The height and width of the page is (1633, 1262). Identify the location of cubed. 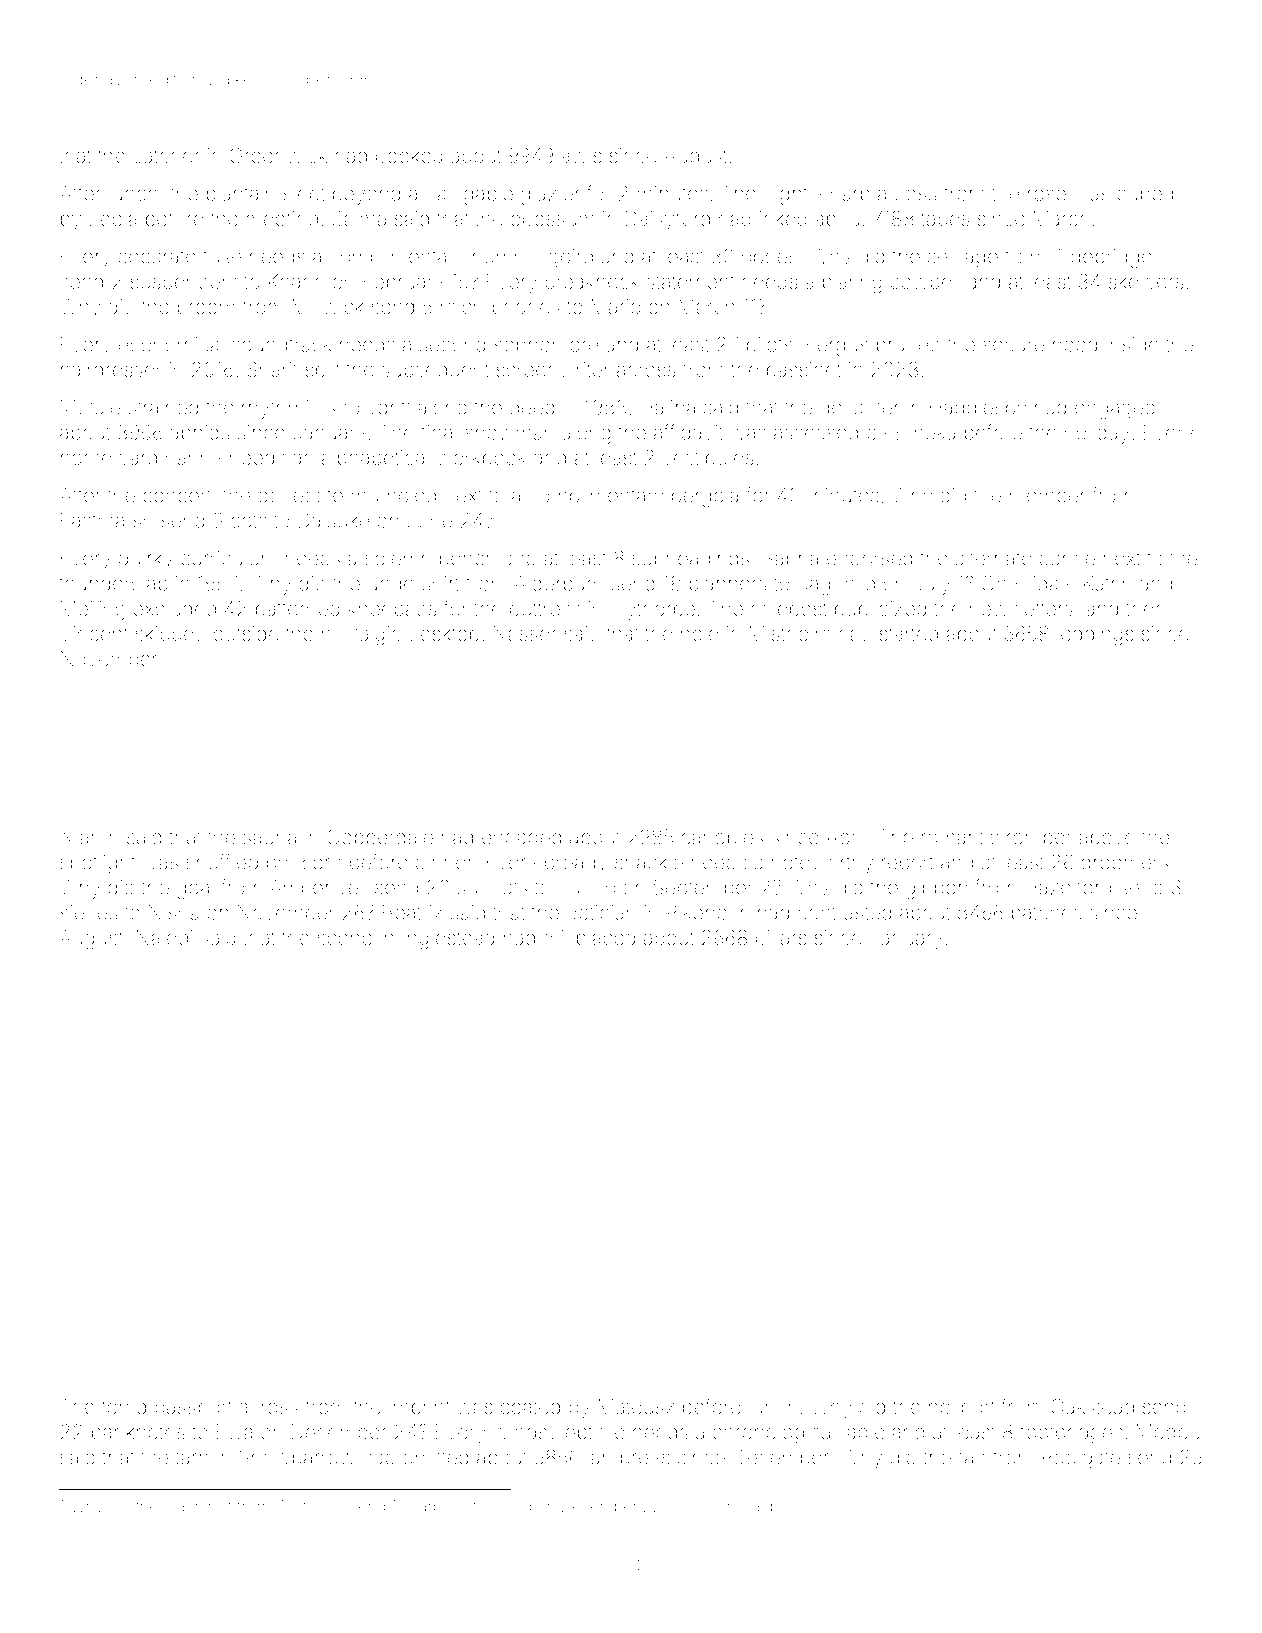
(1145, 193).
